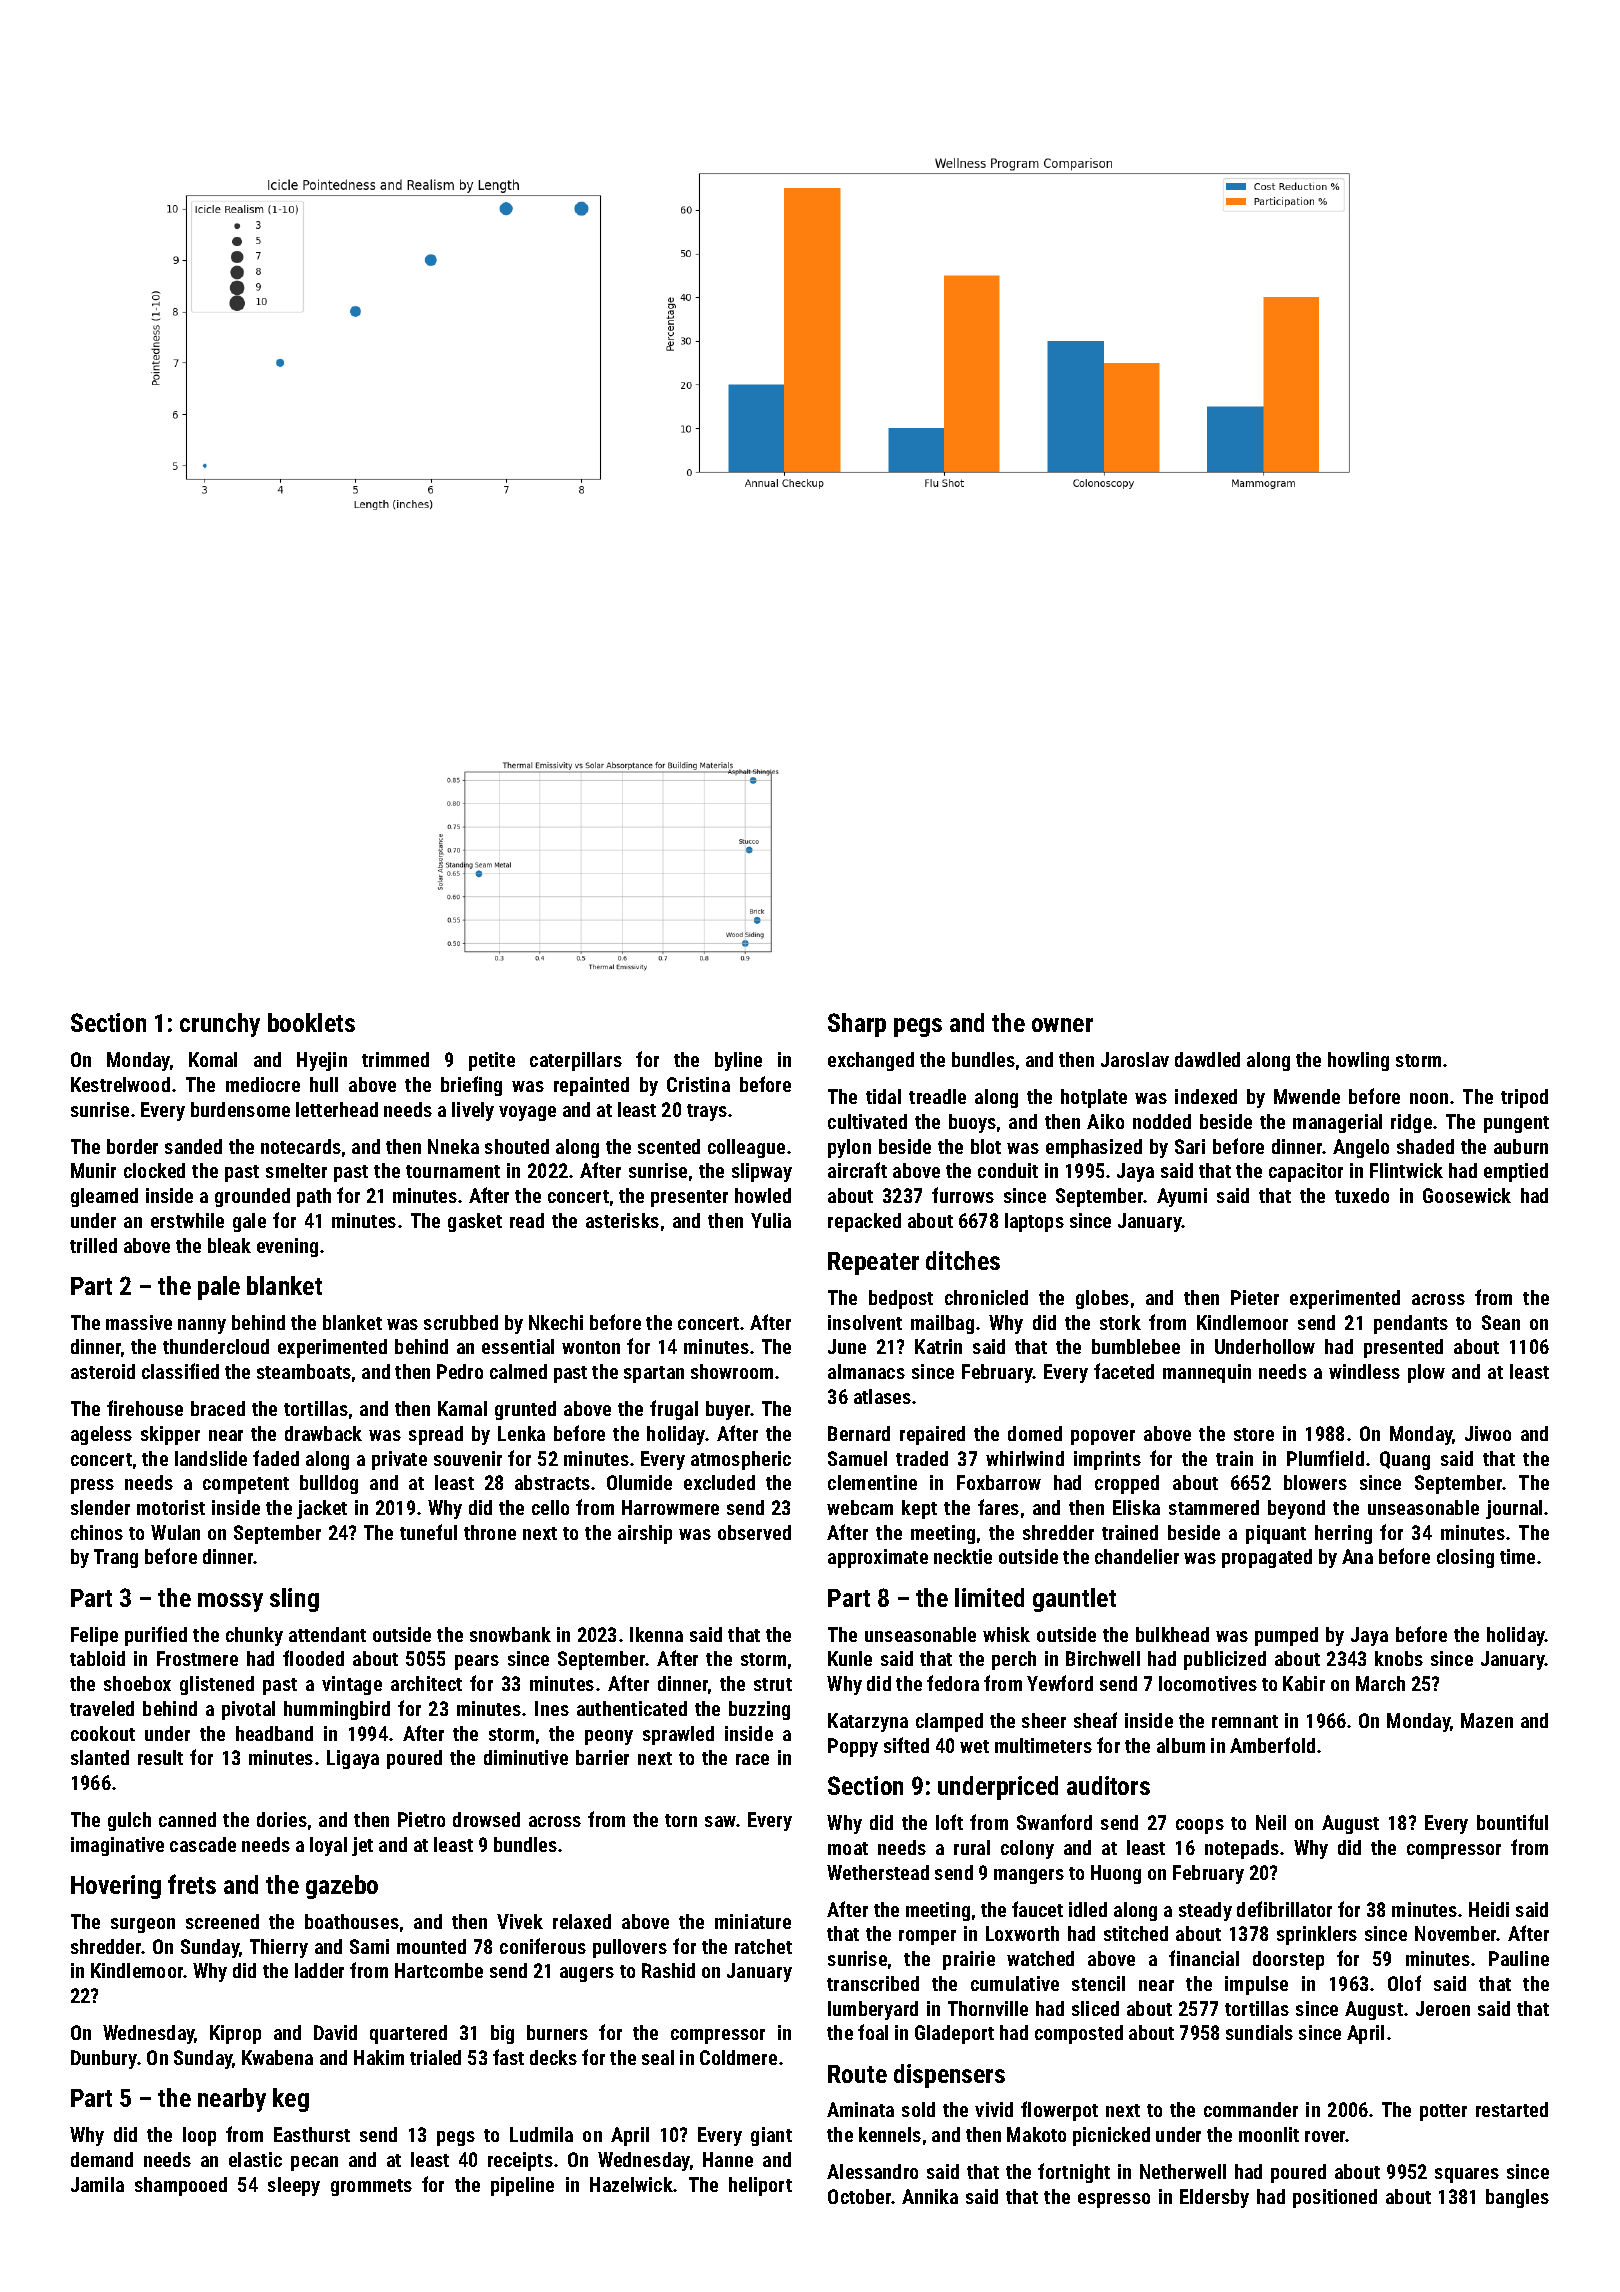 This page has height=2292, width=1620. I want to click on romper, so click(927, 1937).
